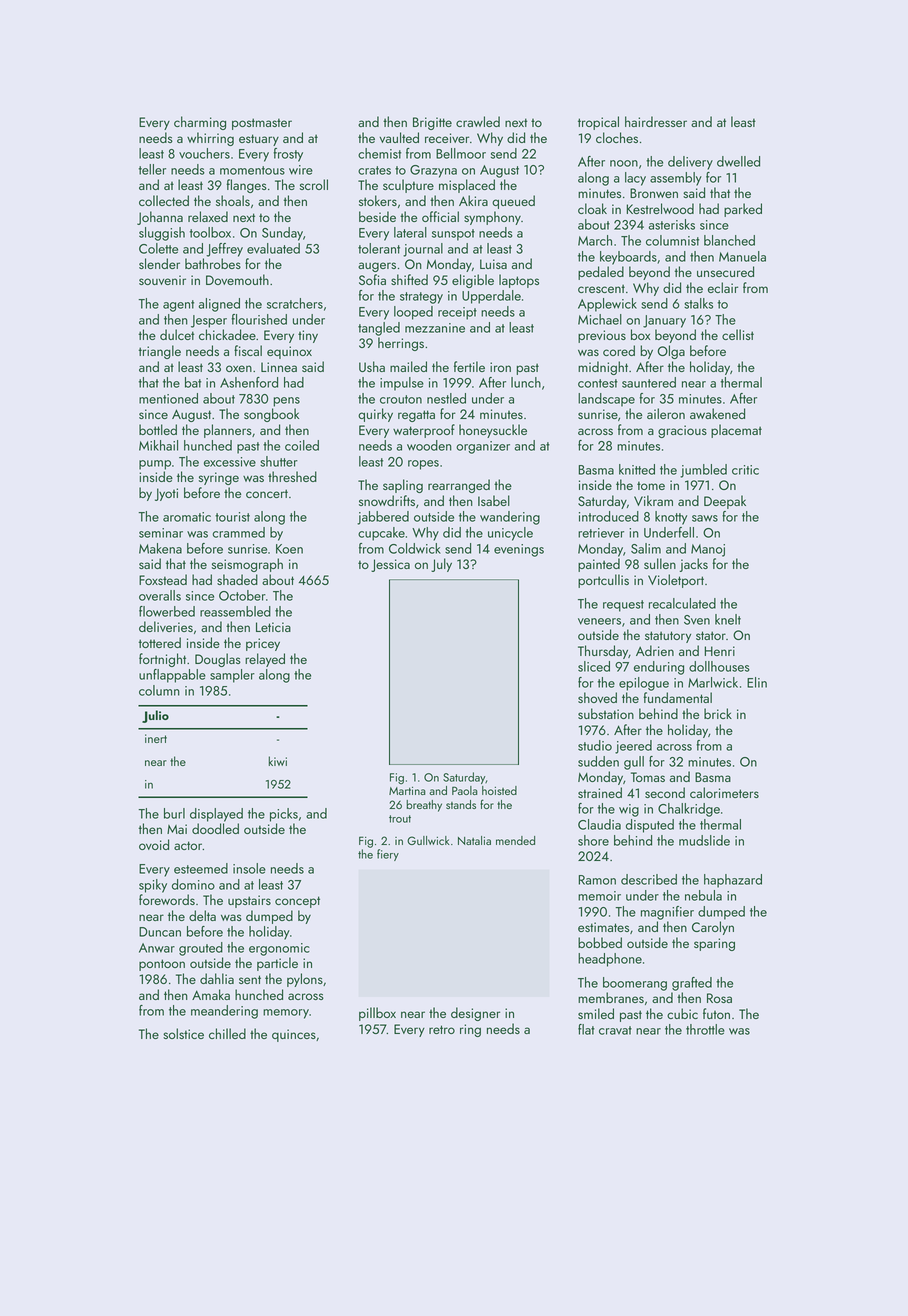 The height and width of the screenshot is (1316, 908). Describe the element at coordinates (644, 684) in the screenshot. I see `epilogue` at that location.
